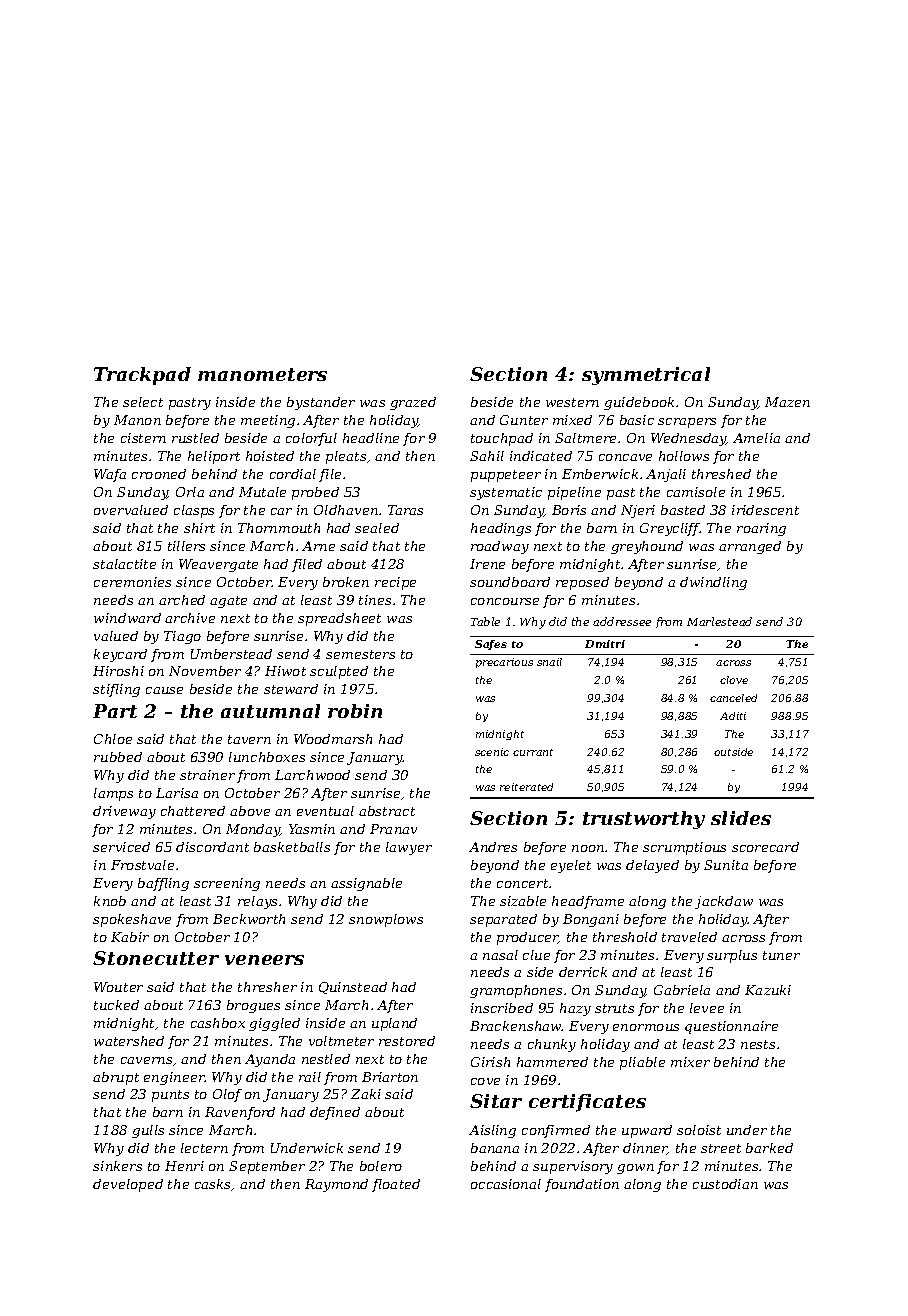 The height and width of the image is (1316, 908). What do you see at coordinates (733, 698) in the image?
I see `canceled` at bounding box center [733, 698].
